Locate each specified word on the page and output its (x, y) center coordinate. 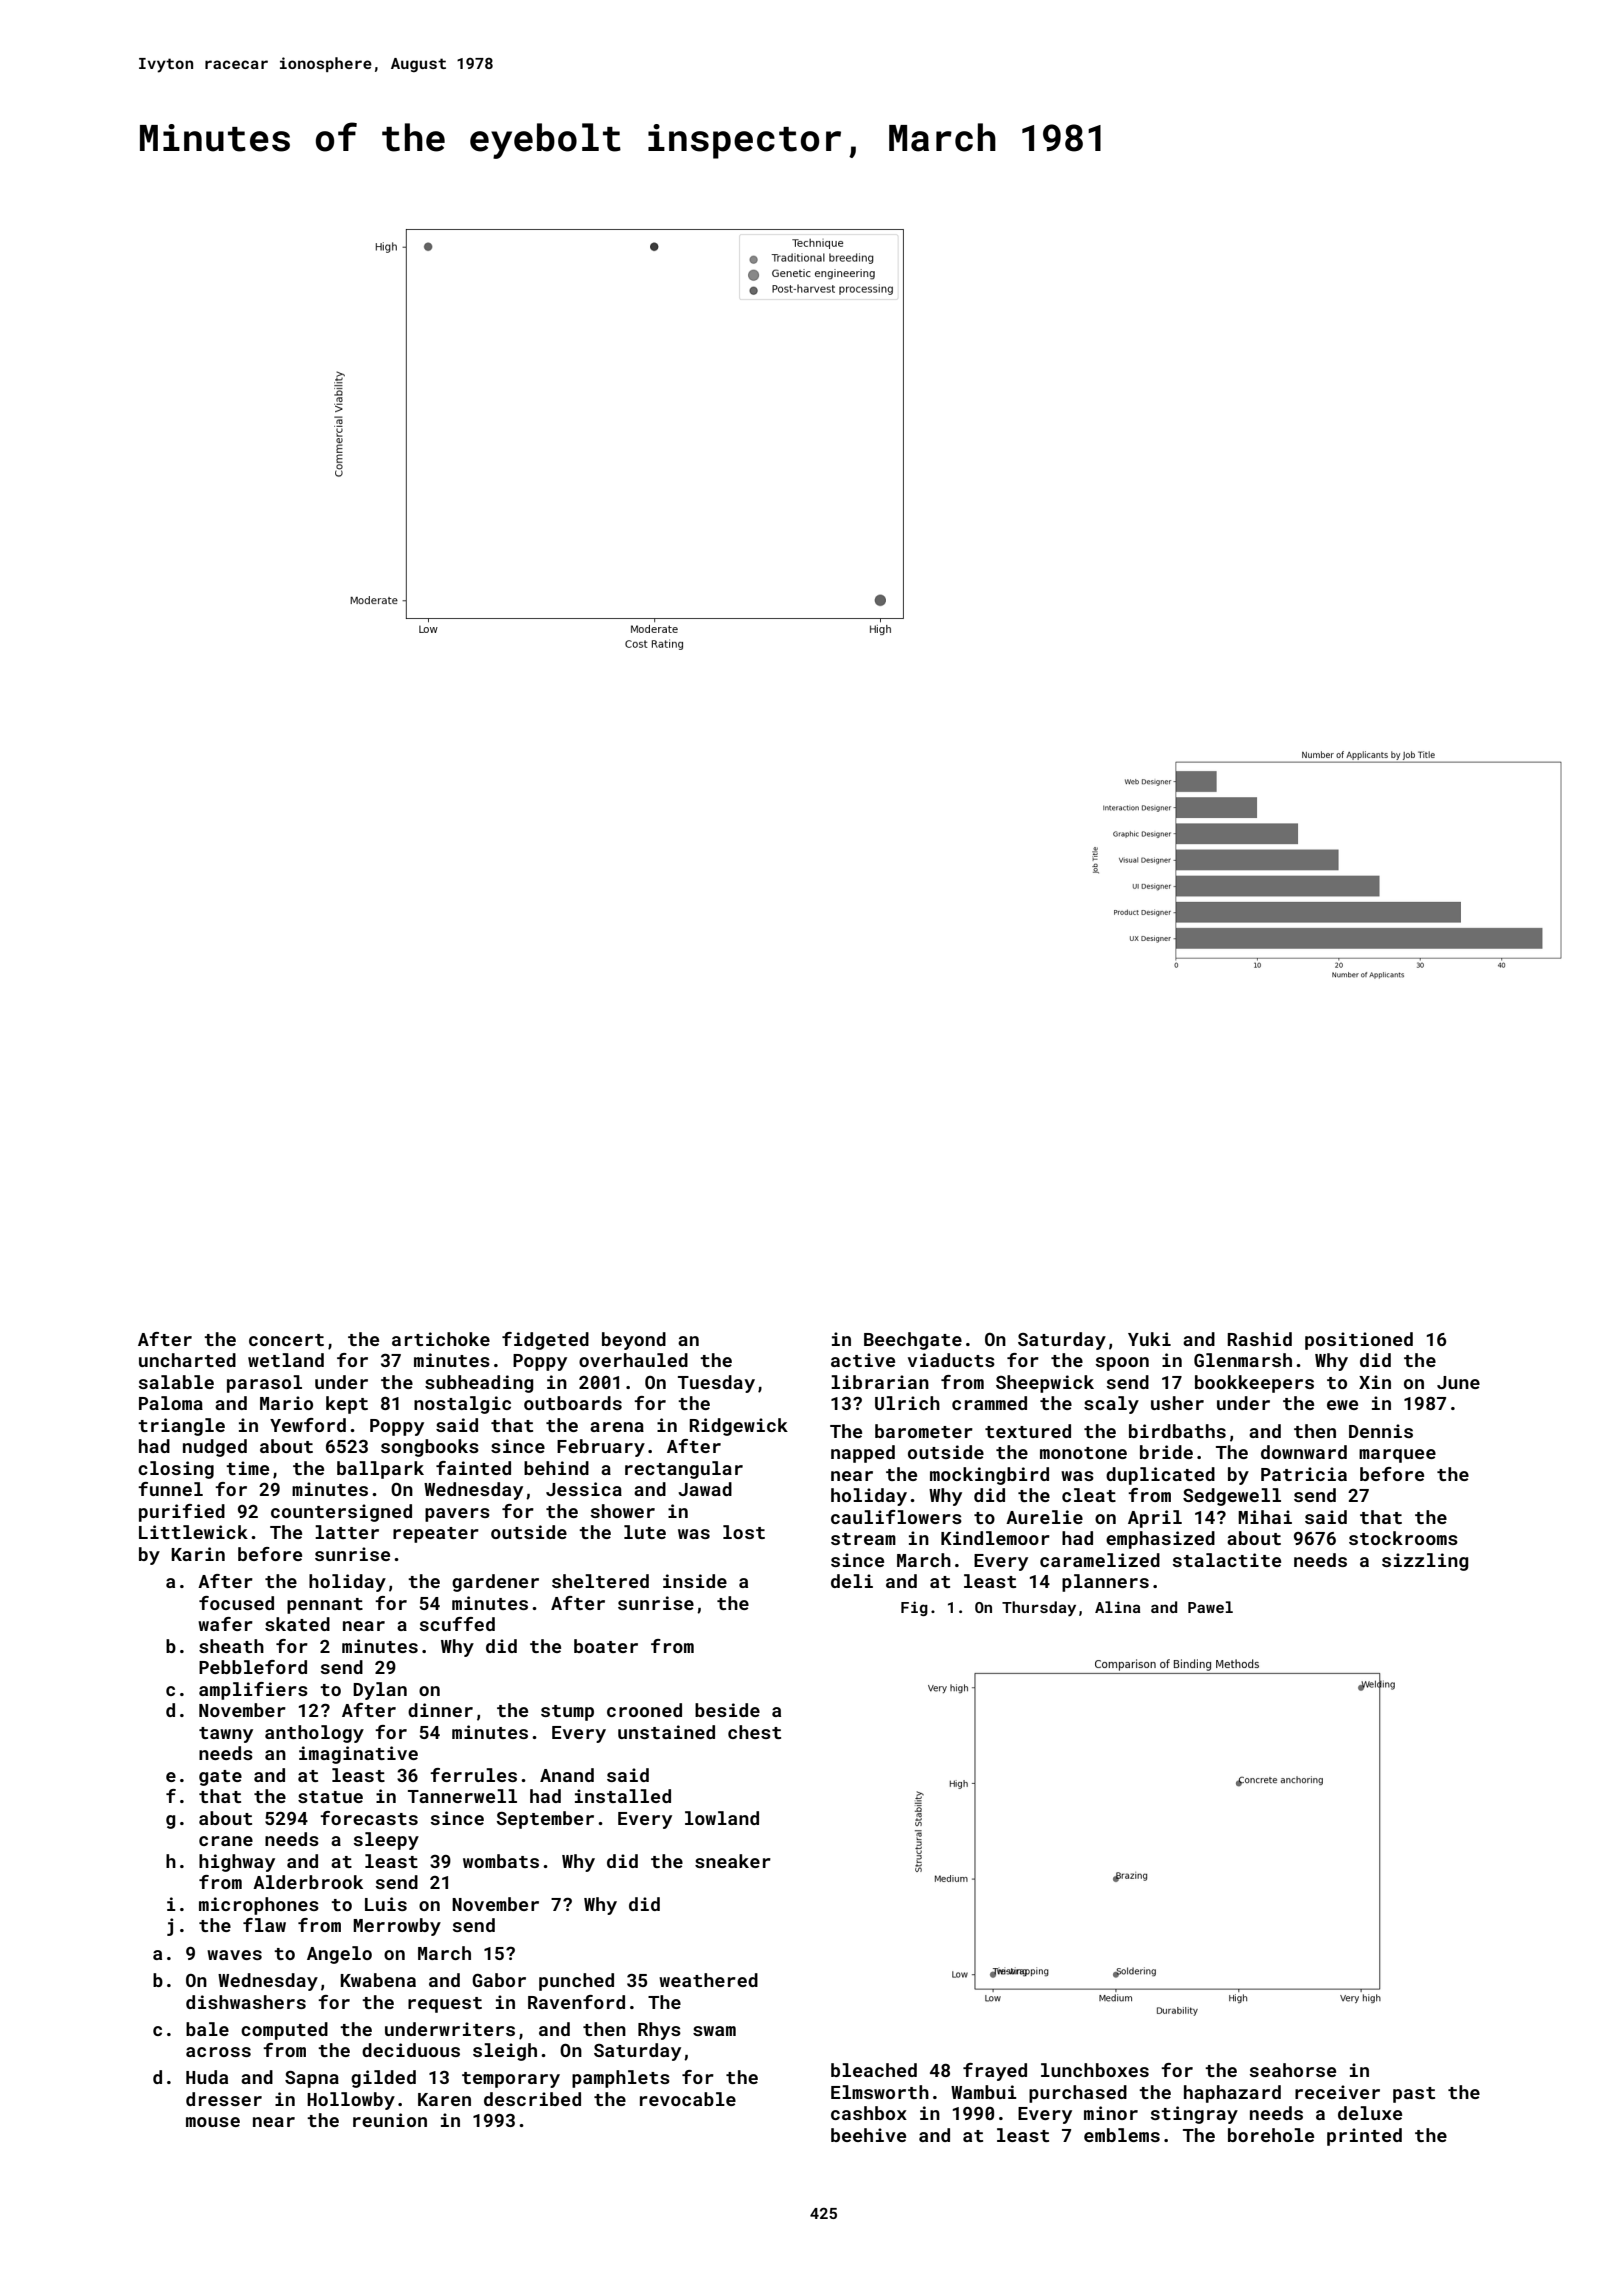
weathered (708, 1980)
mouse (213, 2122)
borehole (1271, 2135)
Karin (198, 1554)
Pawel (1210, 1607)
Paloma (171, 1403)
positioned (1359, 1341)
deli (852, 1581)
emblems (1122, 2135)
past (1414, 2095)
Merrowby (397, 1927)
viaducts (951, 1360)
